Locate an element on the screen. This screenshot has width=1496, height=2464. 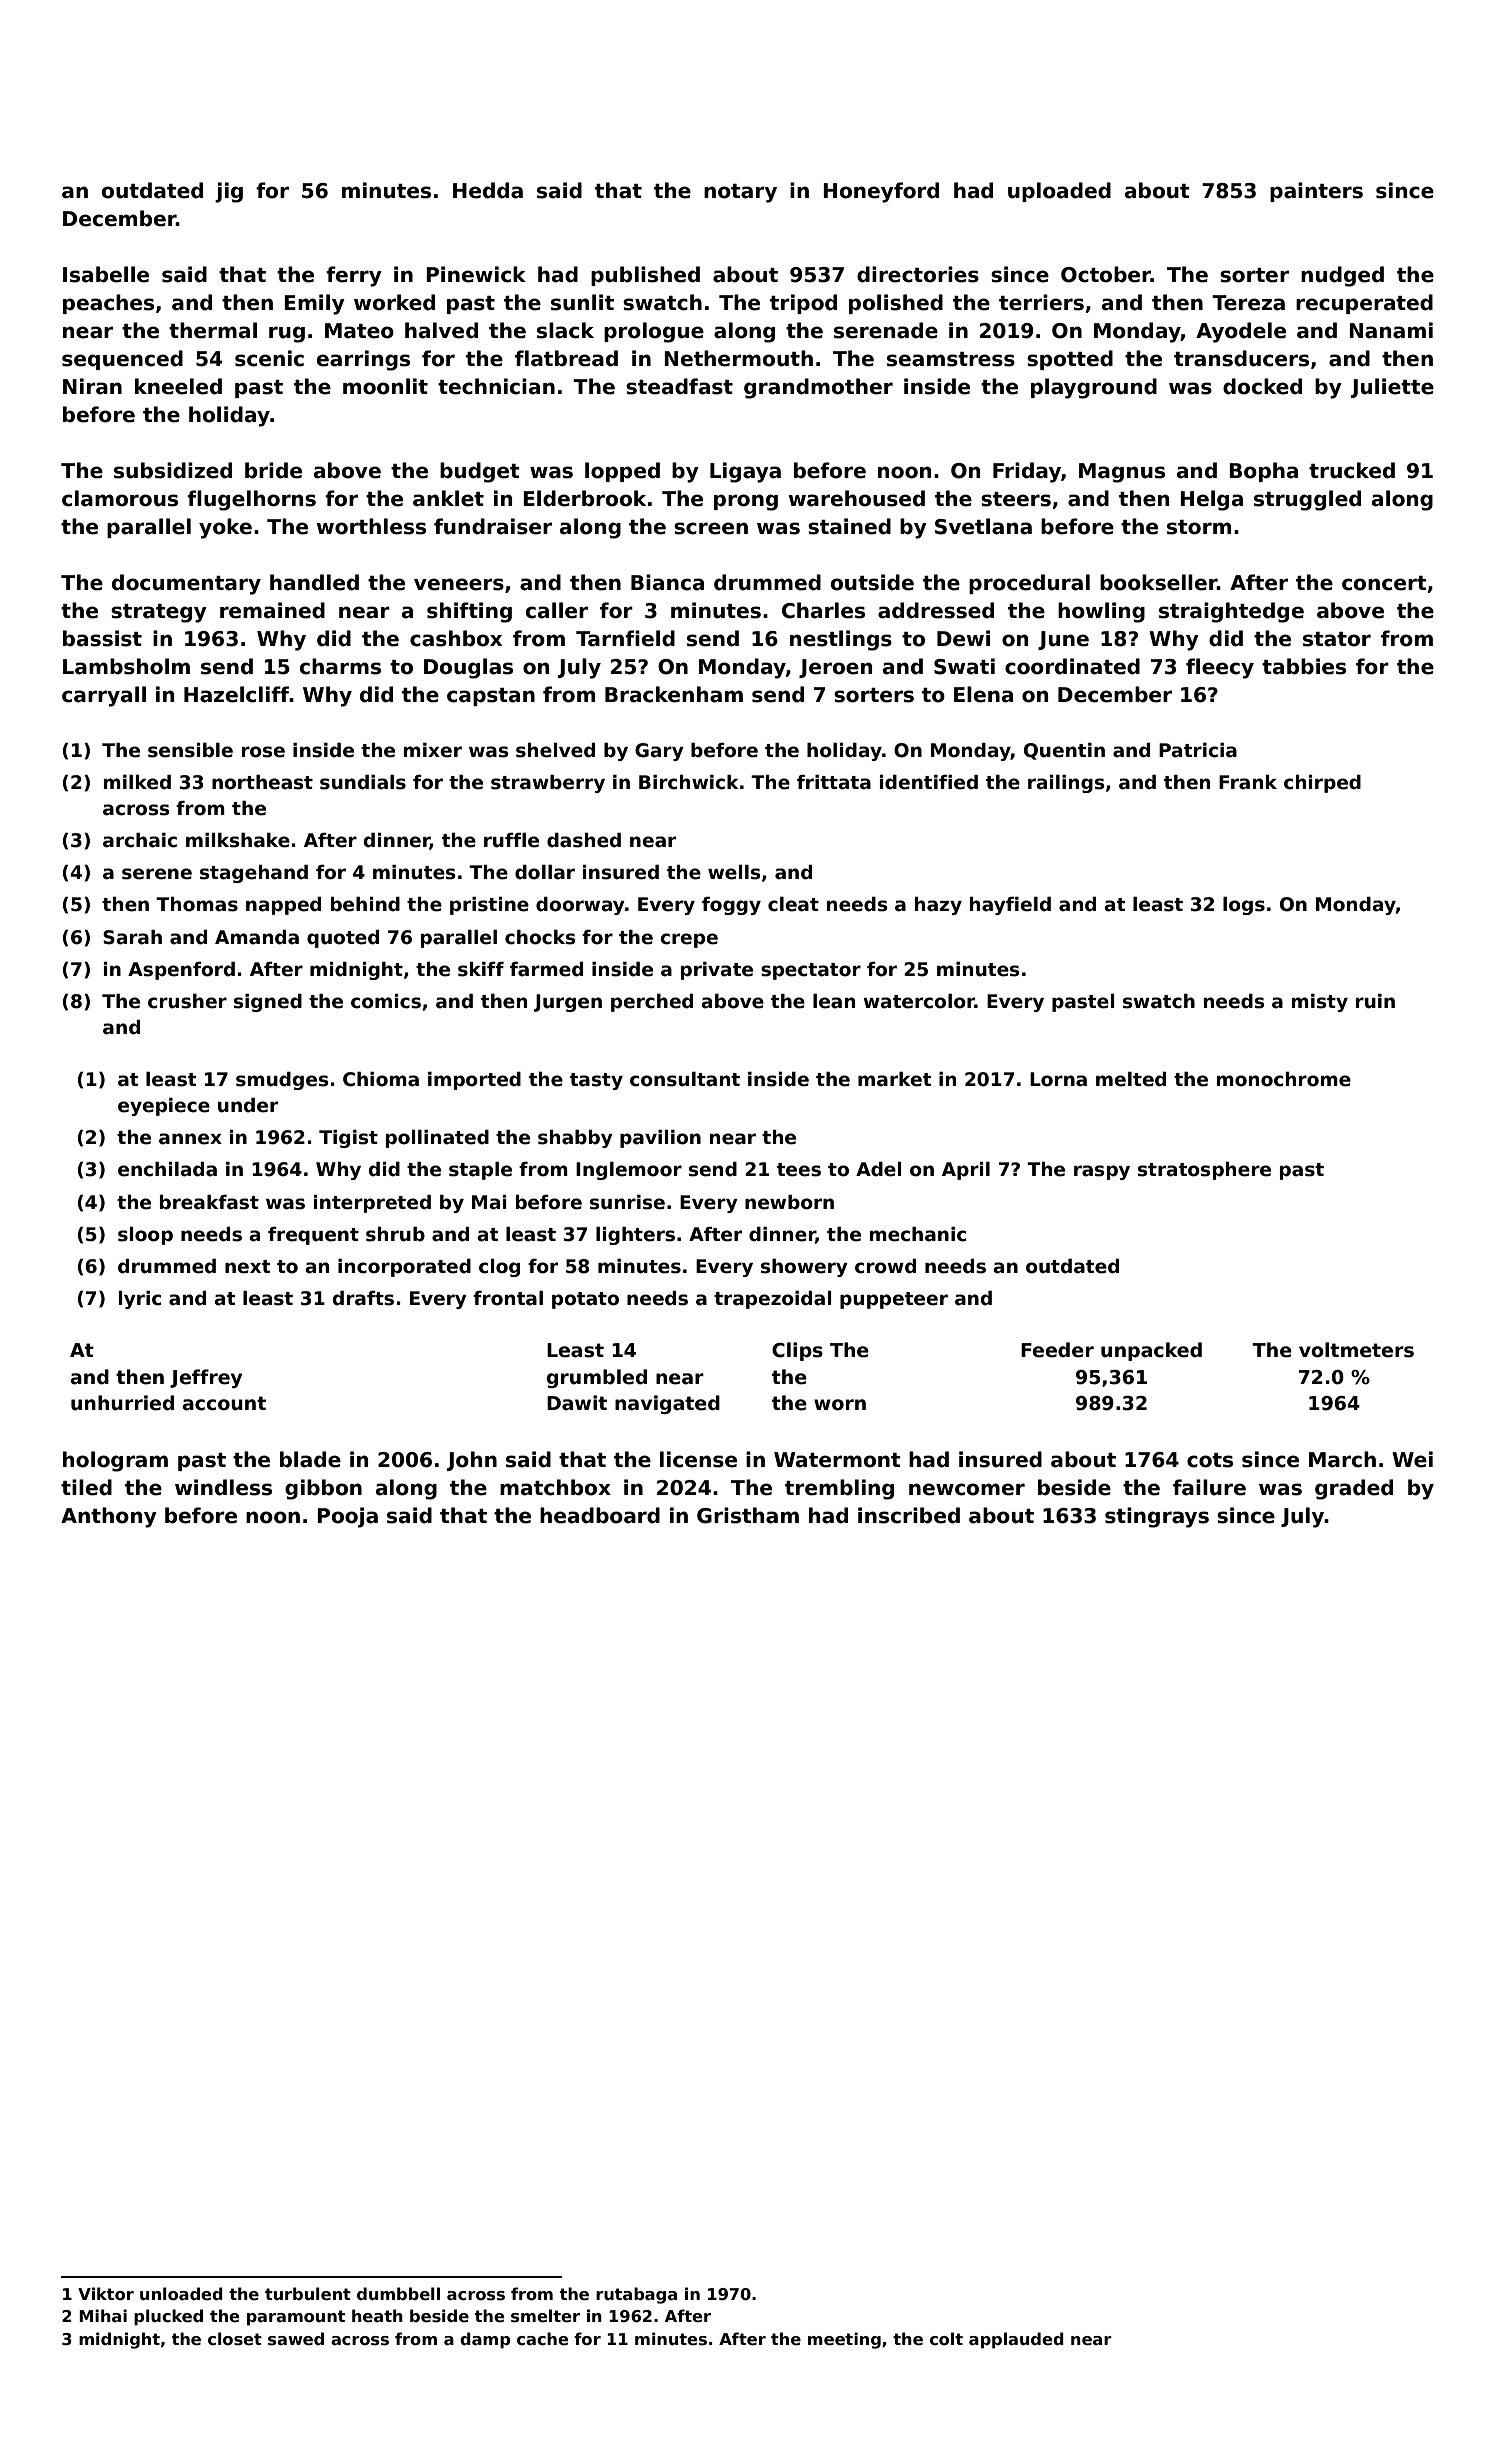
thermal is located at coordinates (213, 330).
